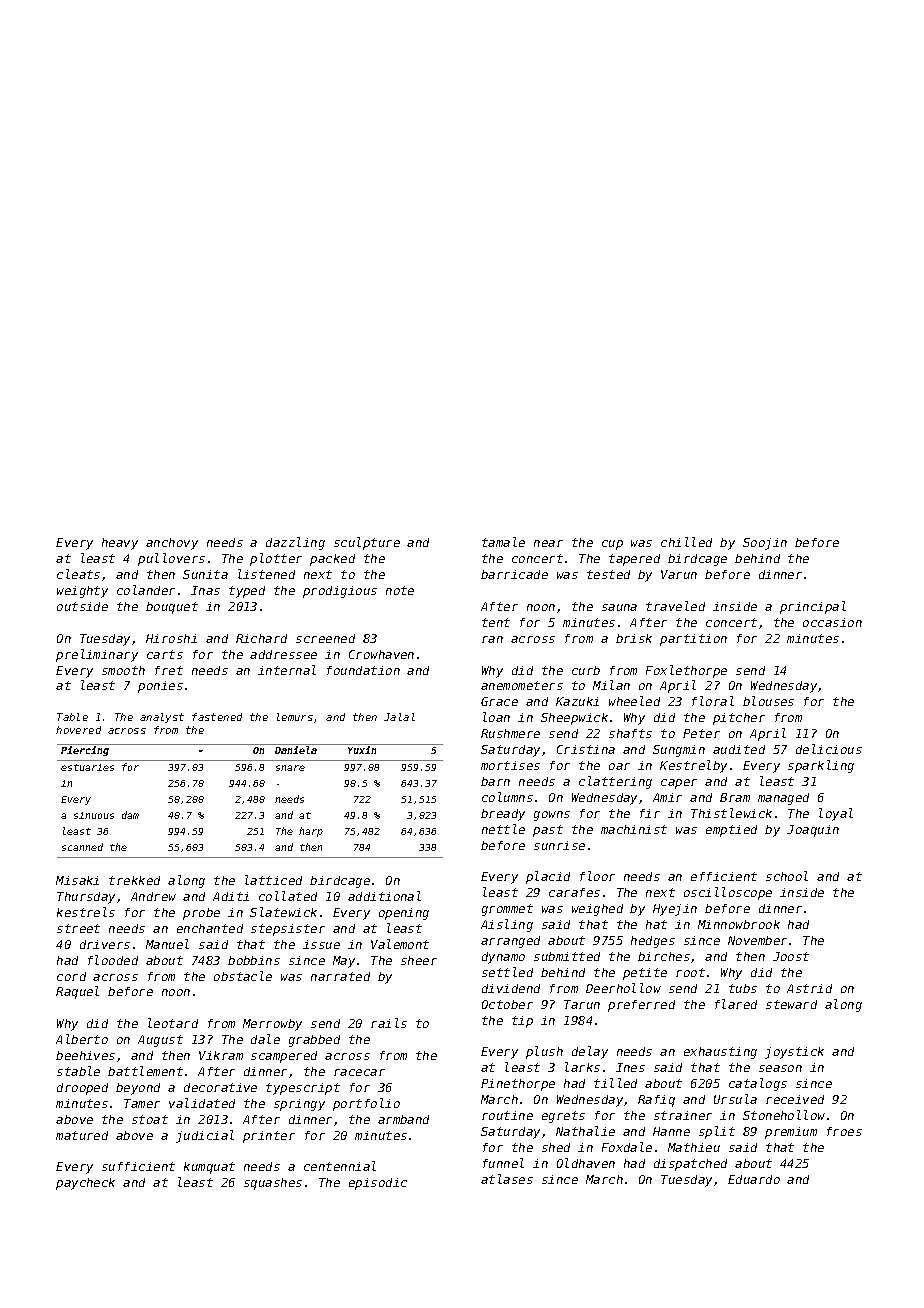  What do you see at coordinates (273, 1184) in the page?
I see `squashes` at bounding box center [273, 1184].
